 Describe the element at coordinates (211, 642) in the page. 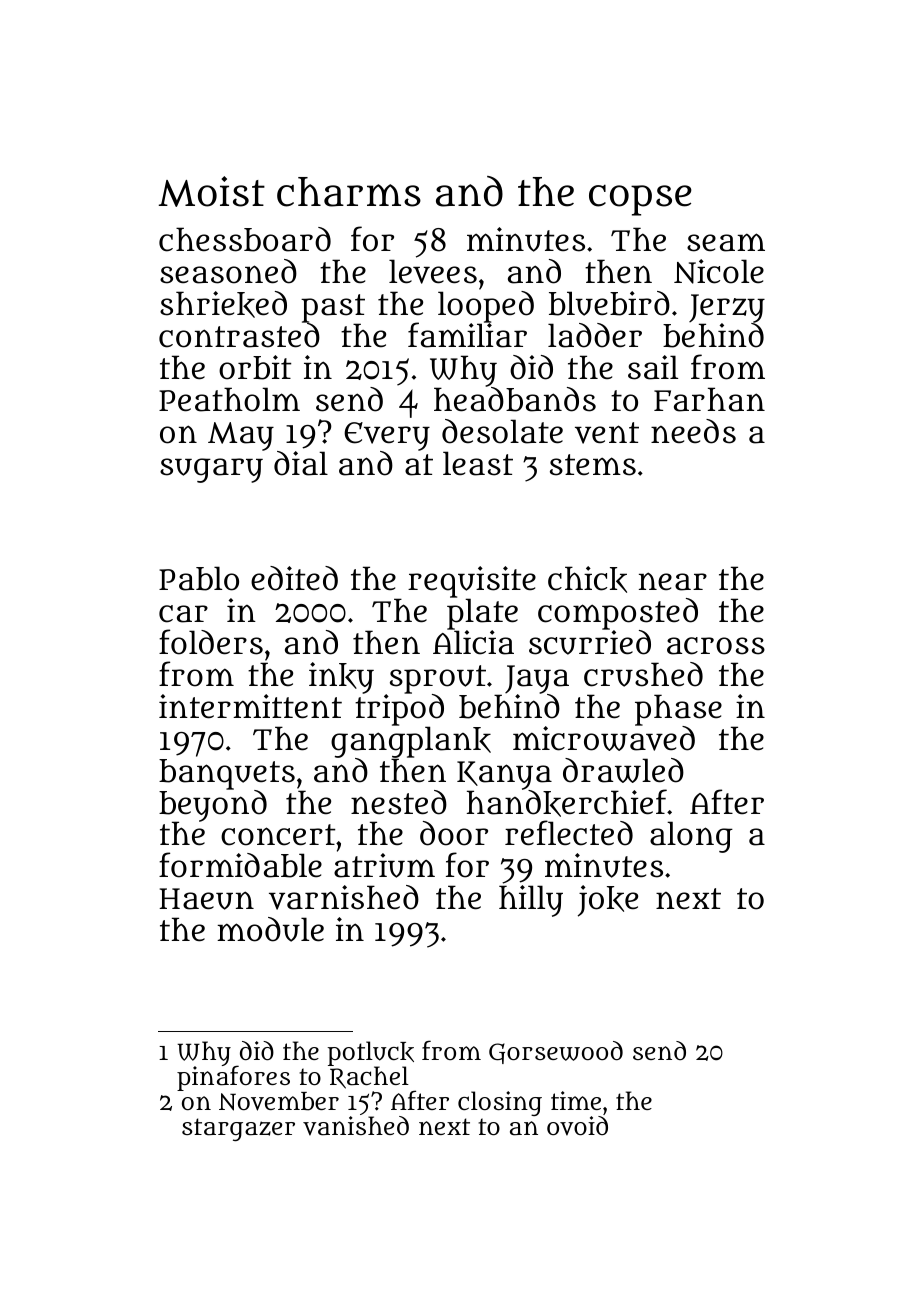

I see `folders` at that location.
